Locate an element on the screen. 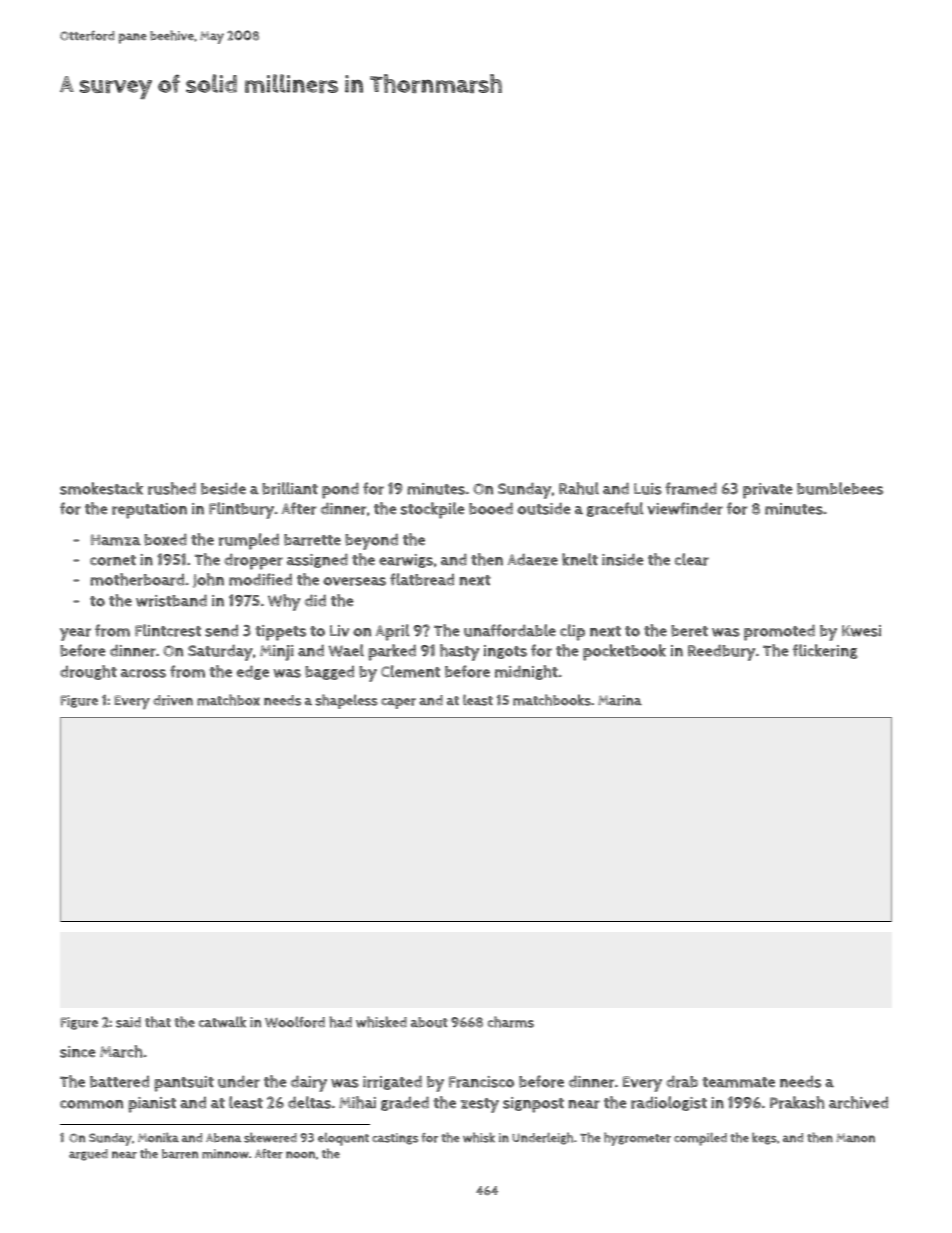 The image size is (952, 1233). Adaeze is located at coordinates (532, 559).
